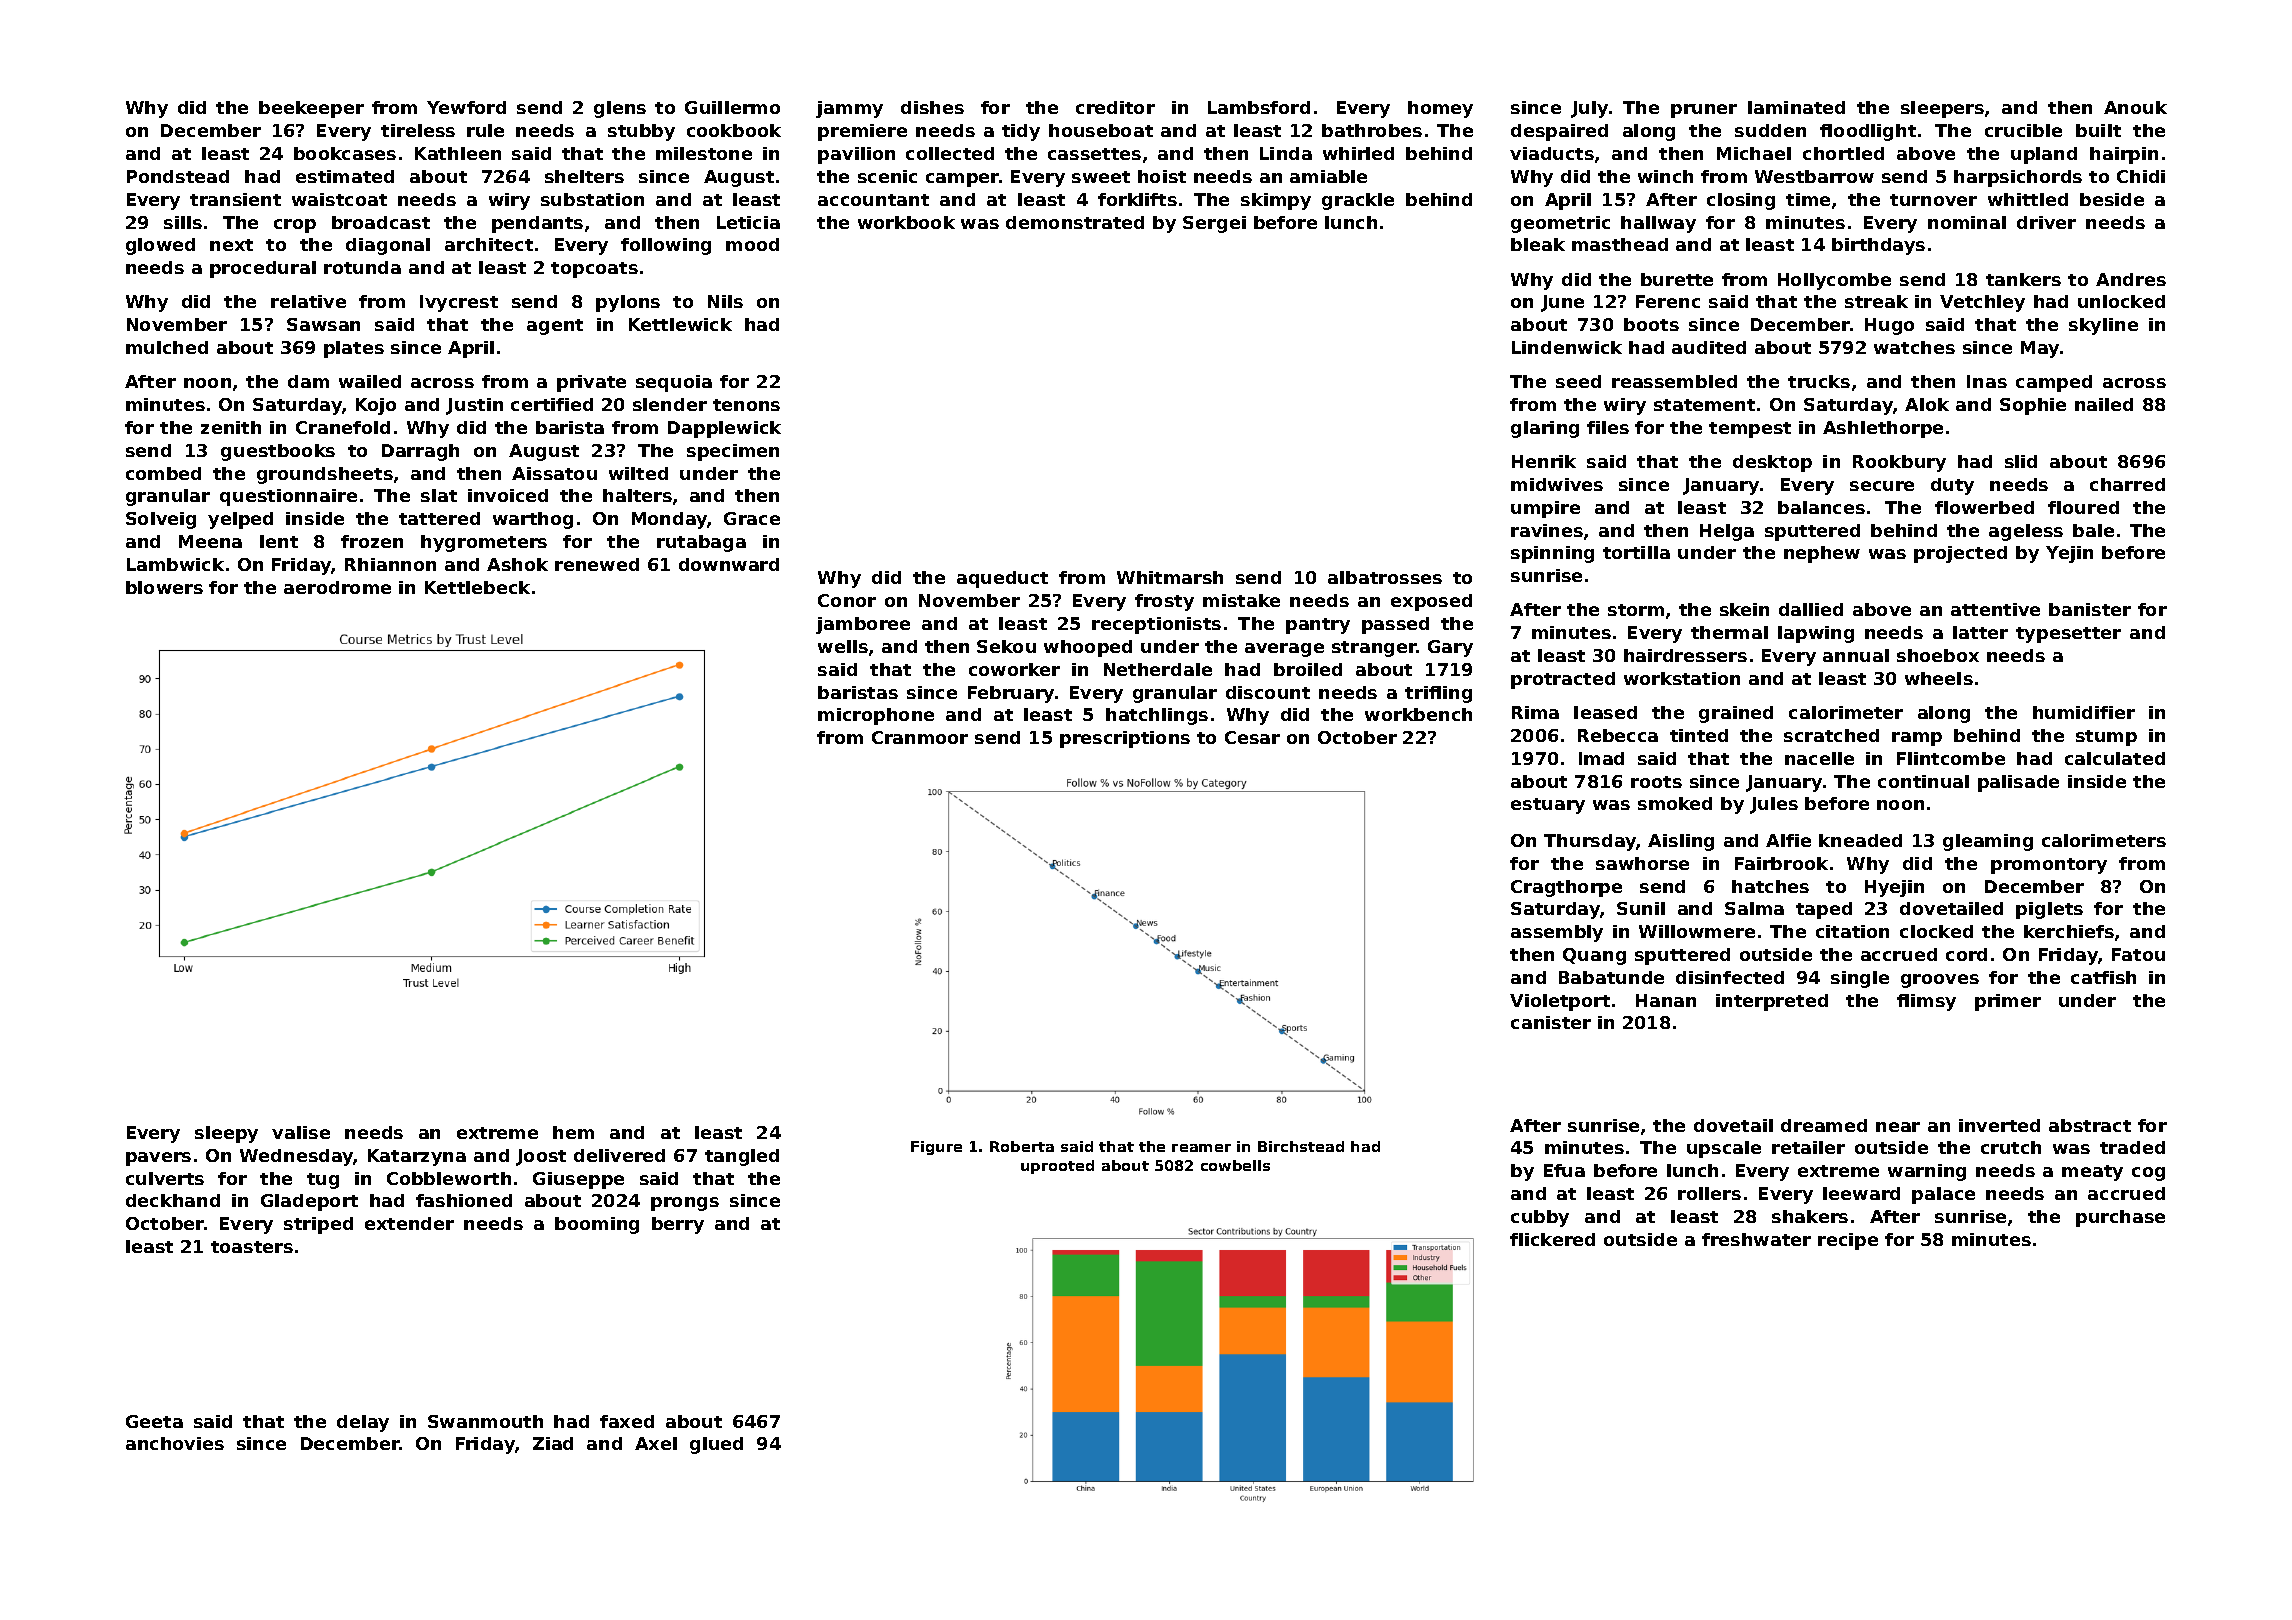  Describe the element at coordinates (1594, 956) in the page. I see `Quang` at that location.
